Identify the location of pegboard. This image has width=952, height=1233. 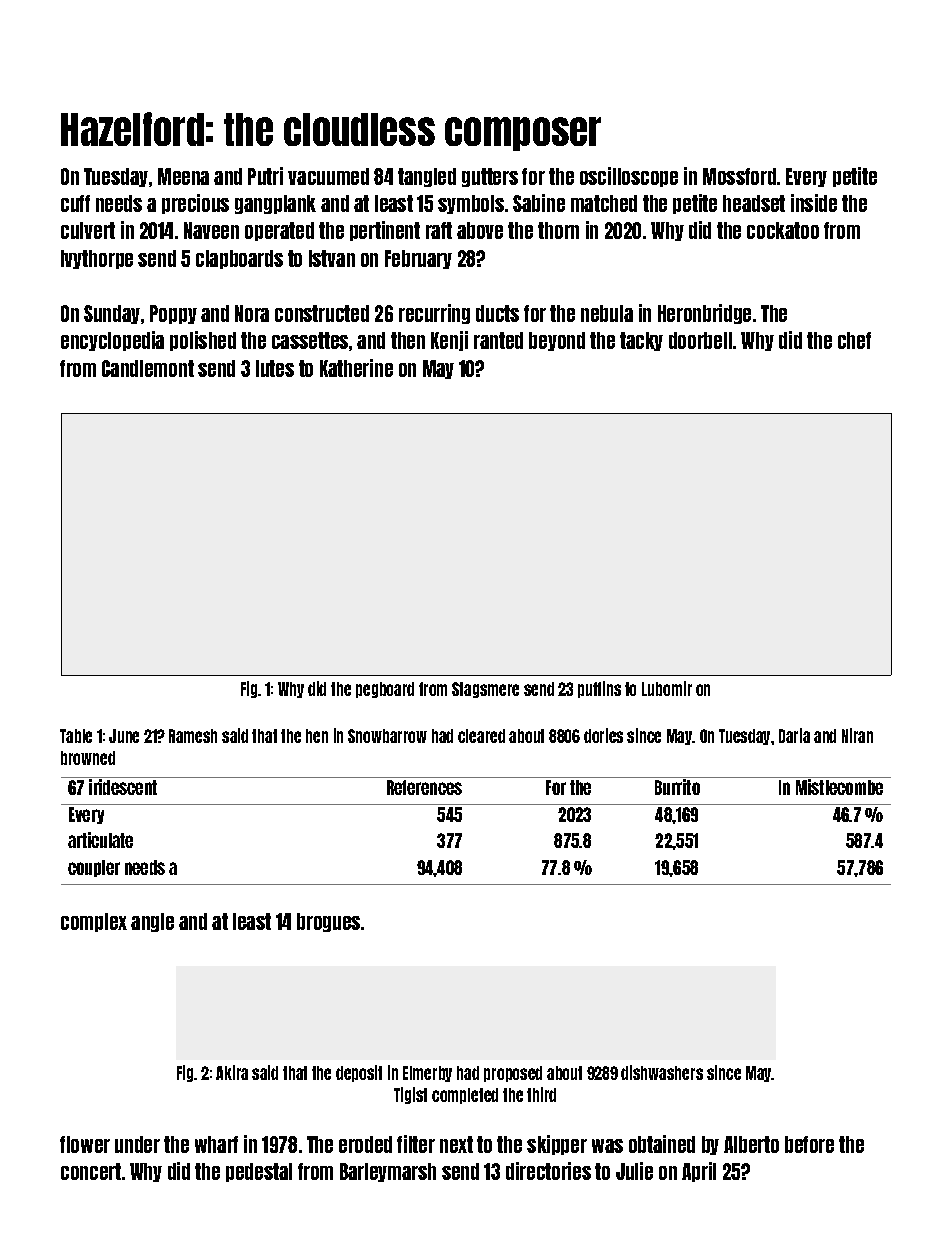
(385, 690).
